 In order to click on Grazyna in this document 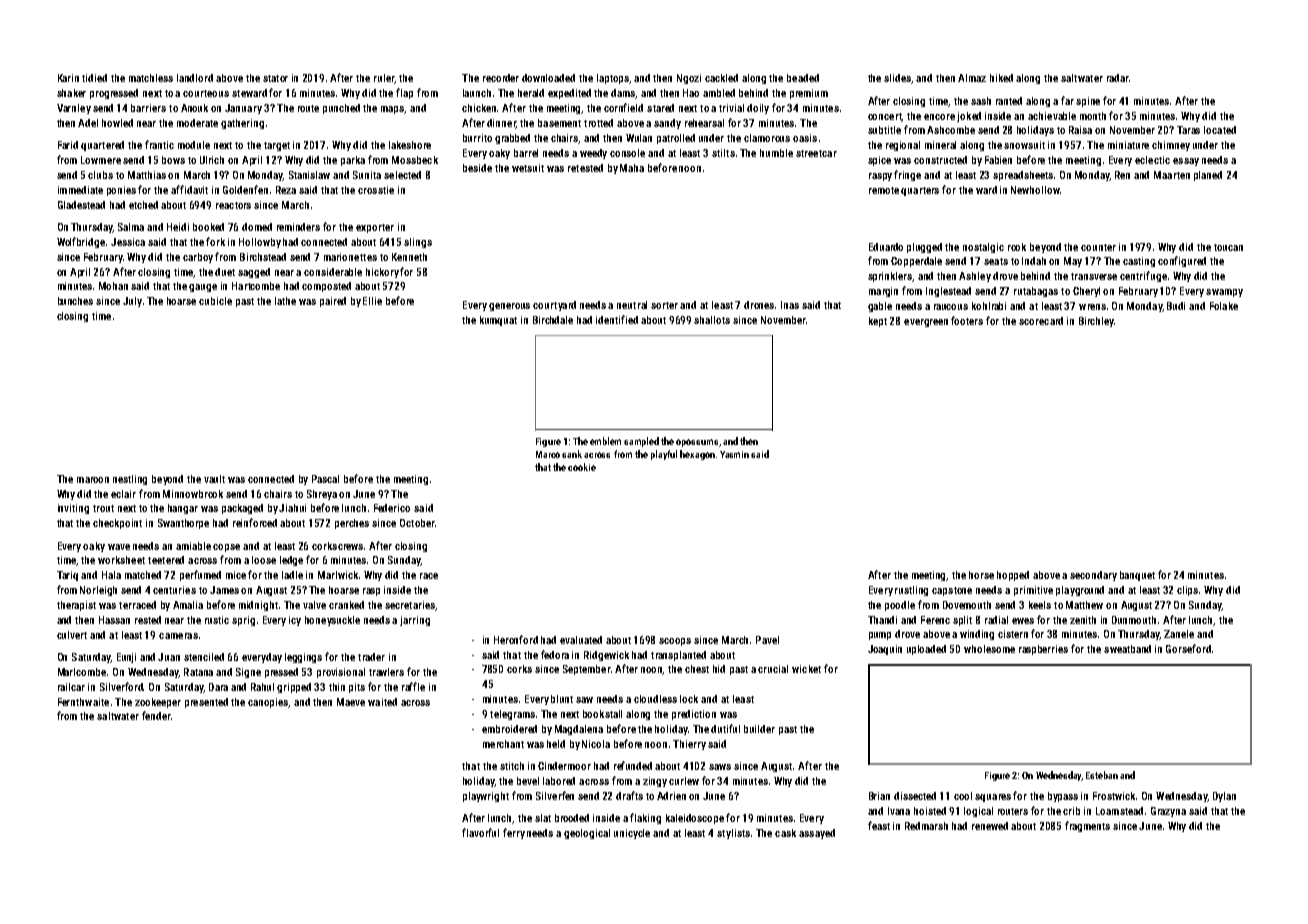, I will do `click(1168, 812)`.
